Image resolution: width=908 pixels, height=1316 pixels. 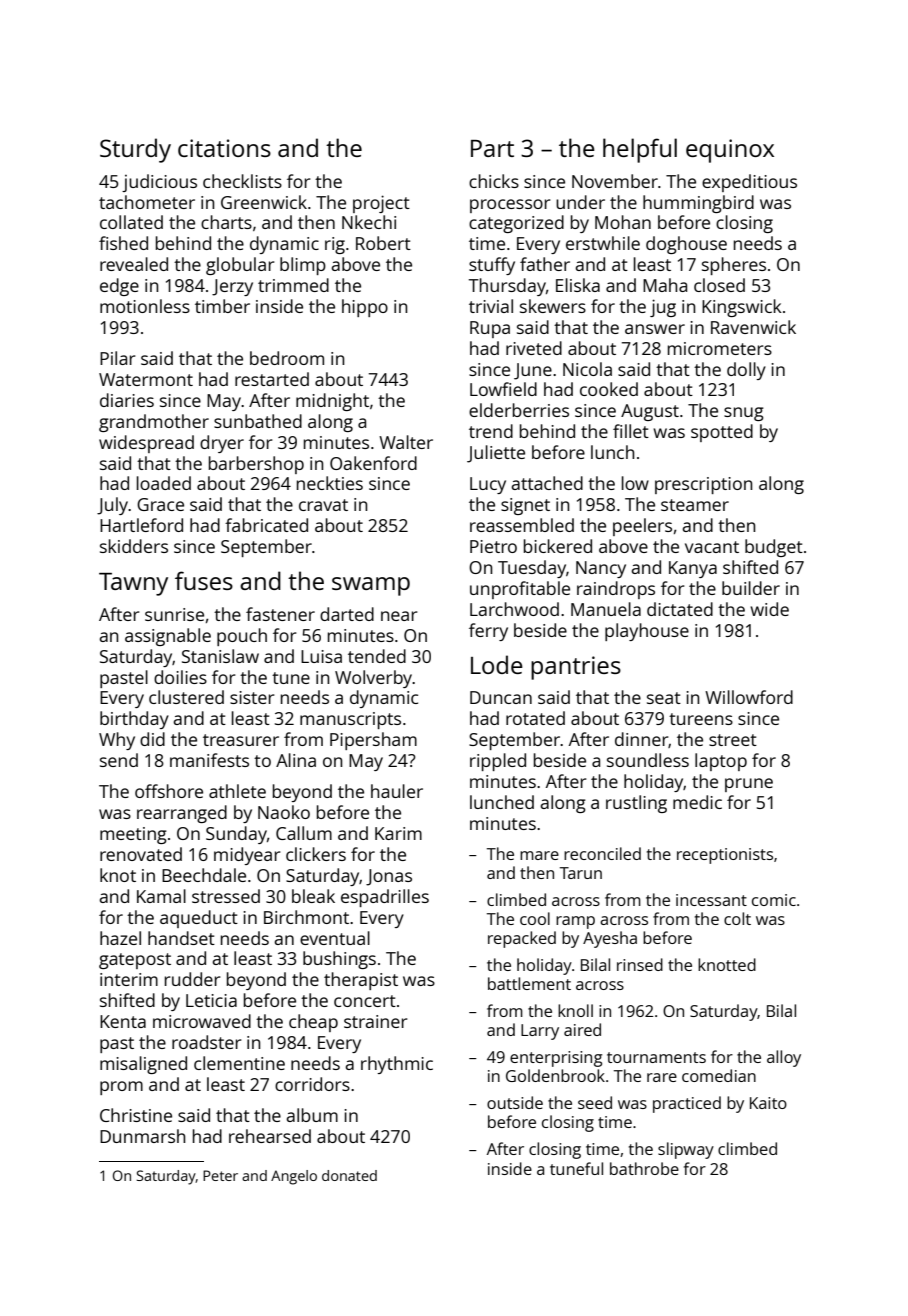 I want to click on Pilar, so click(x=117, y=358).
